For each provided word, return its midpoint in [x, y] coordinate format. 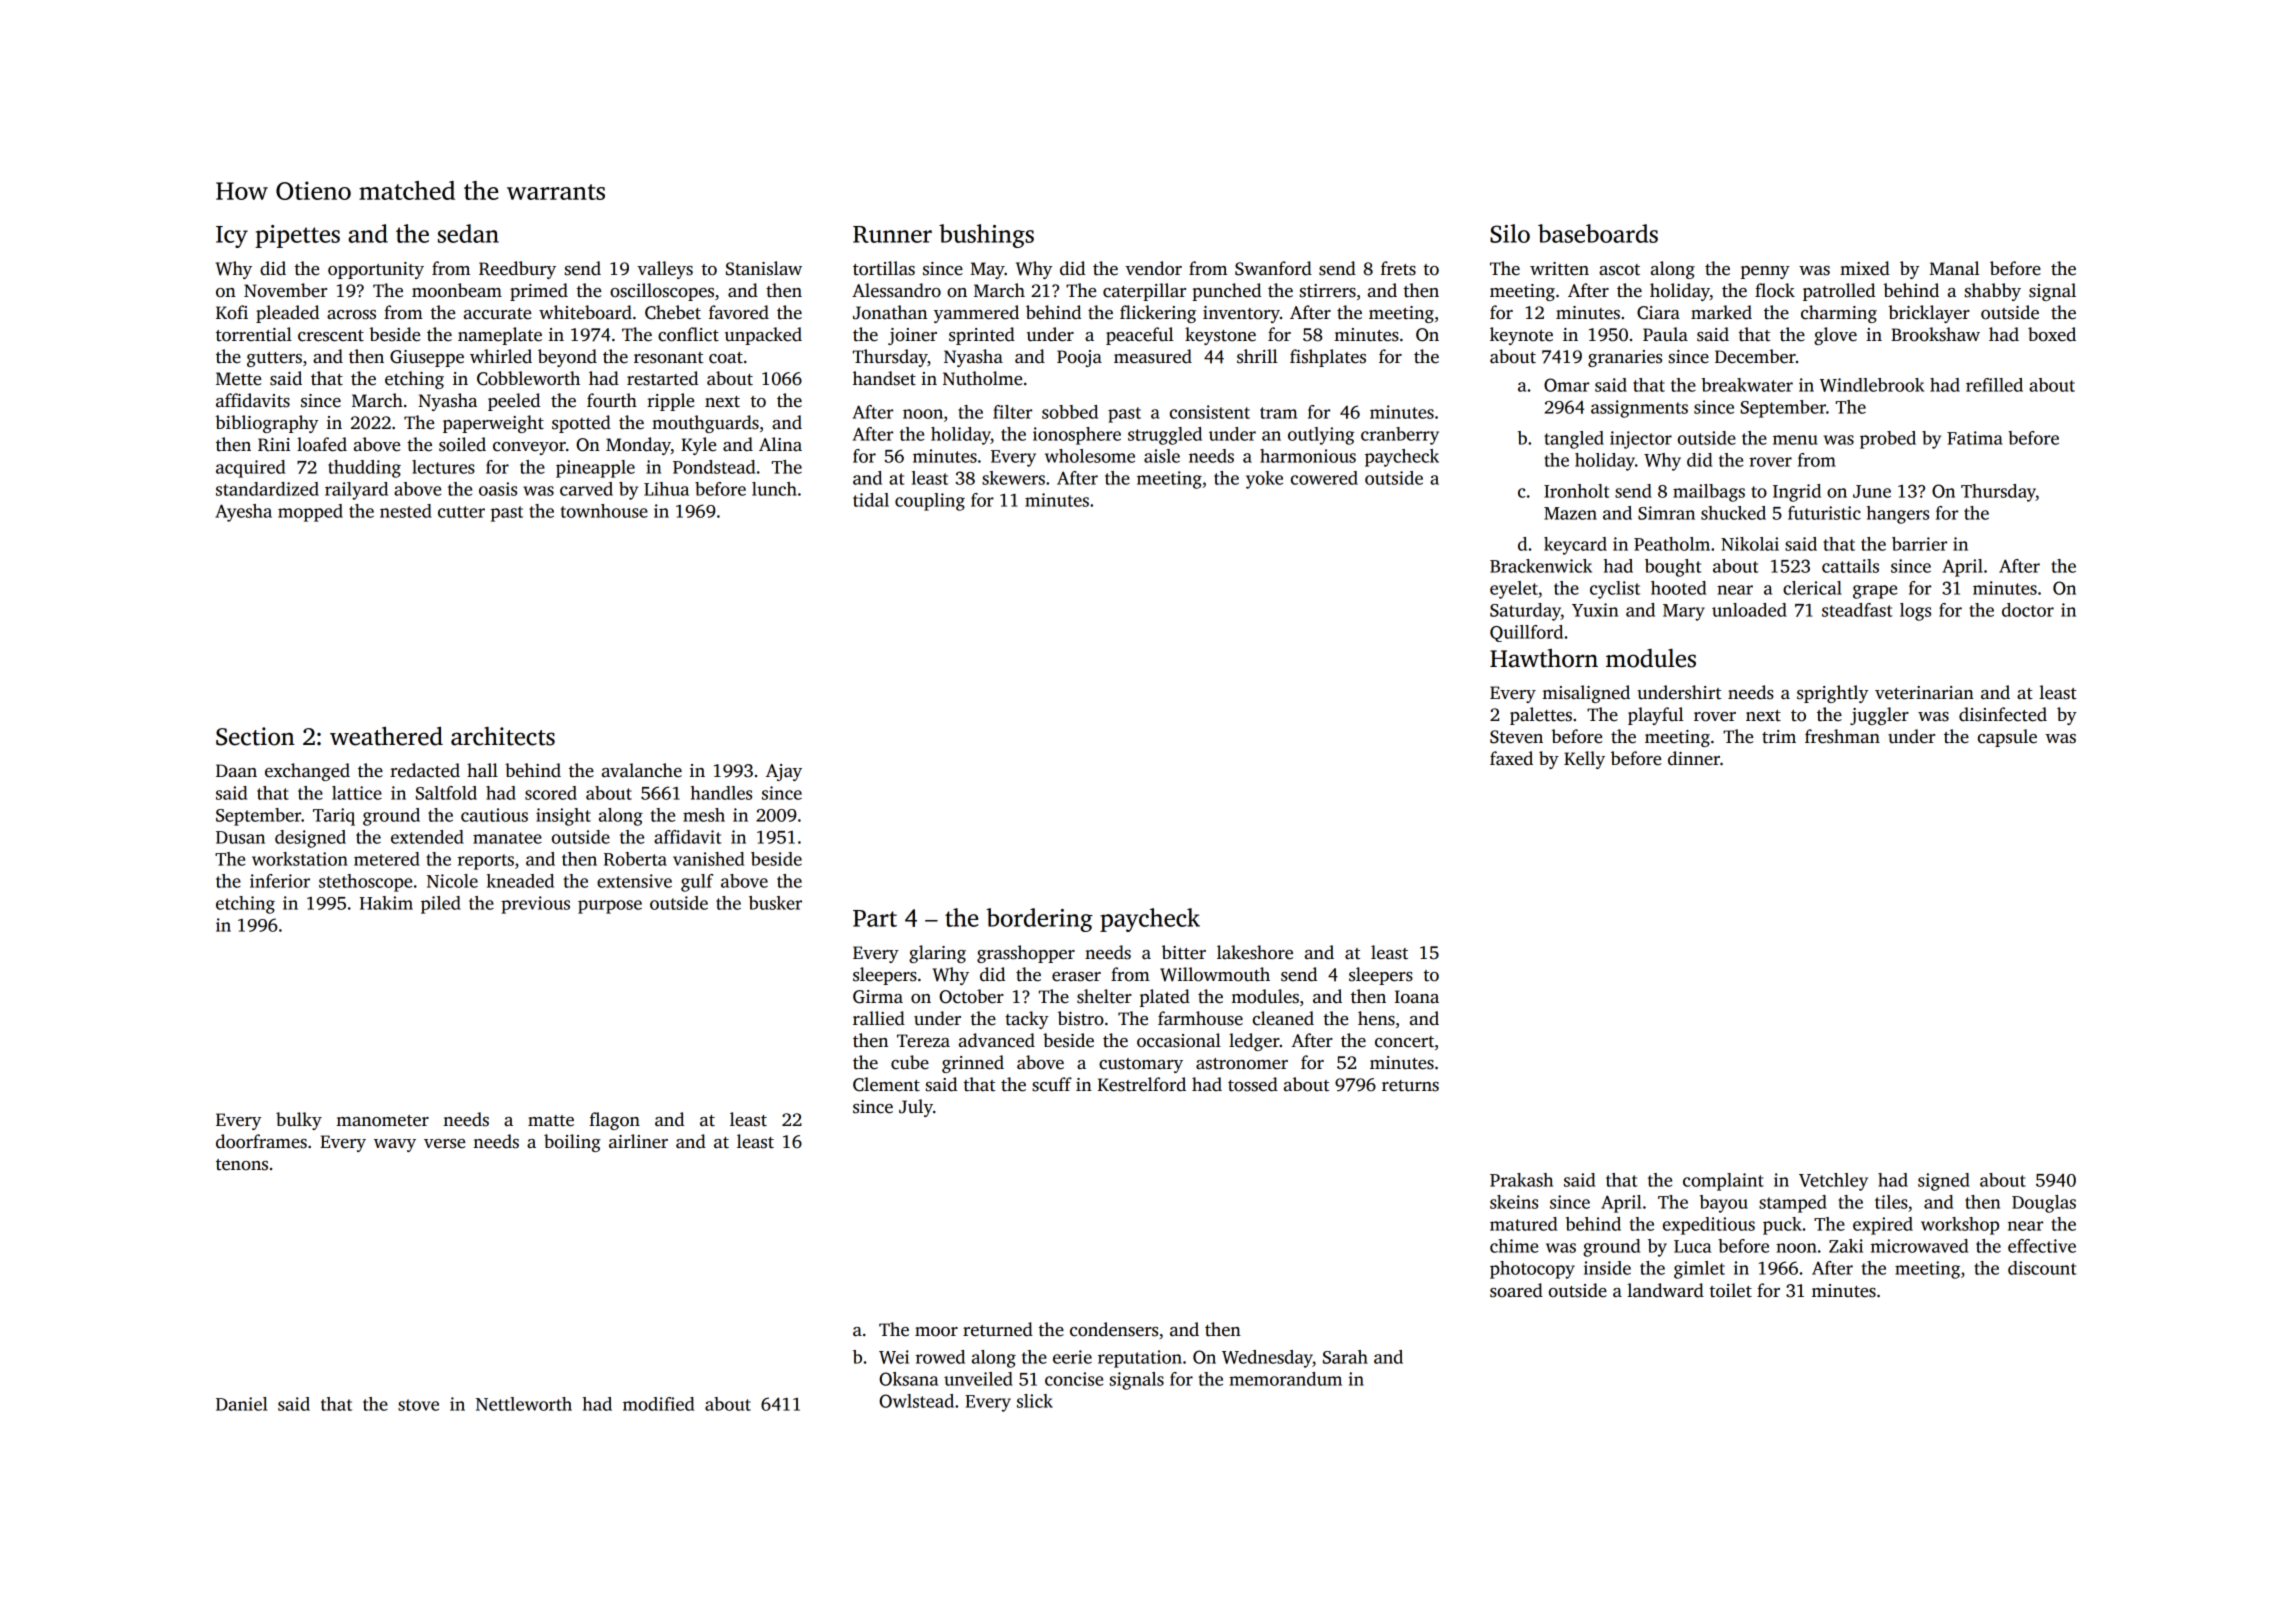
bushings [986, 236]
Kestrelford [1142, 1084]
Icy [232, 237]
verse [444, 1144]
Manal [1954, 268]
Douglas [2044, 1204]
